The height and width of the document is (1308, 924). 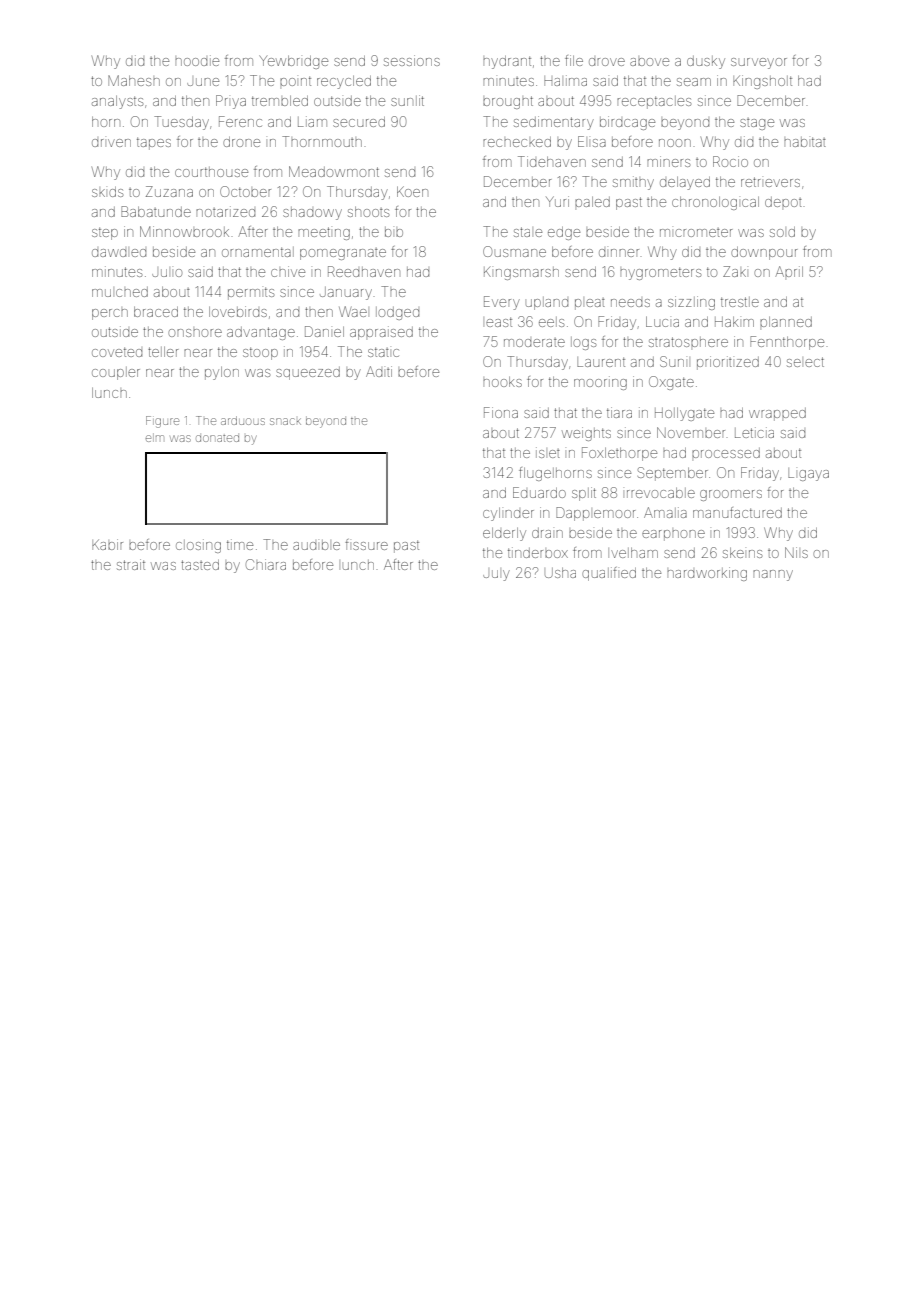 I want to click on teller, so click(x=163, y=352).
